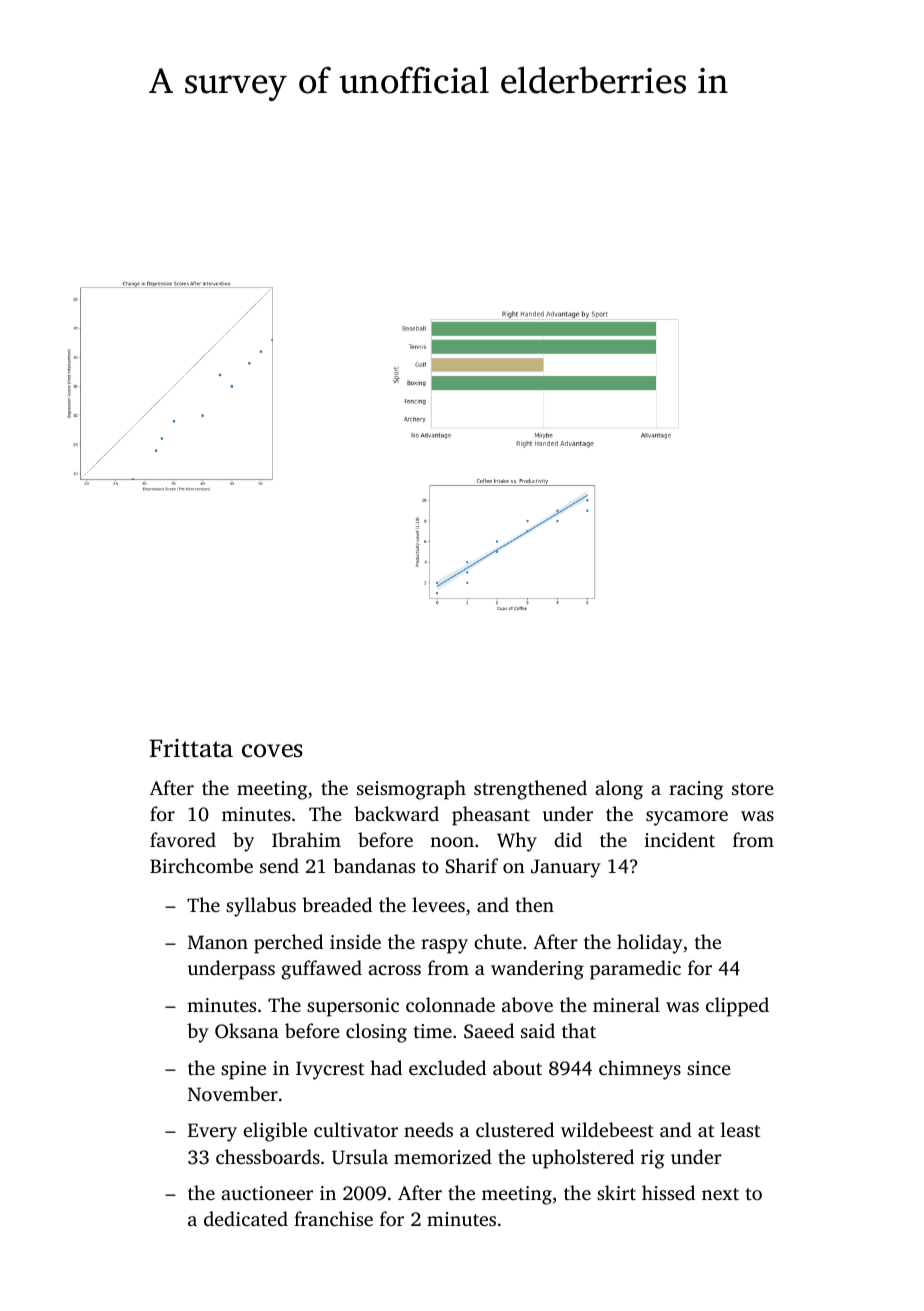  What do you see at coordinates (247, 1031) in the page?
I see `Oksana` at bounding box center [247, 1031].
